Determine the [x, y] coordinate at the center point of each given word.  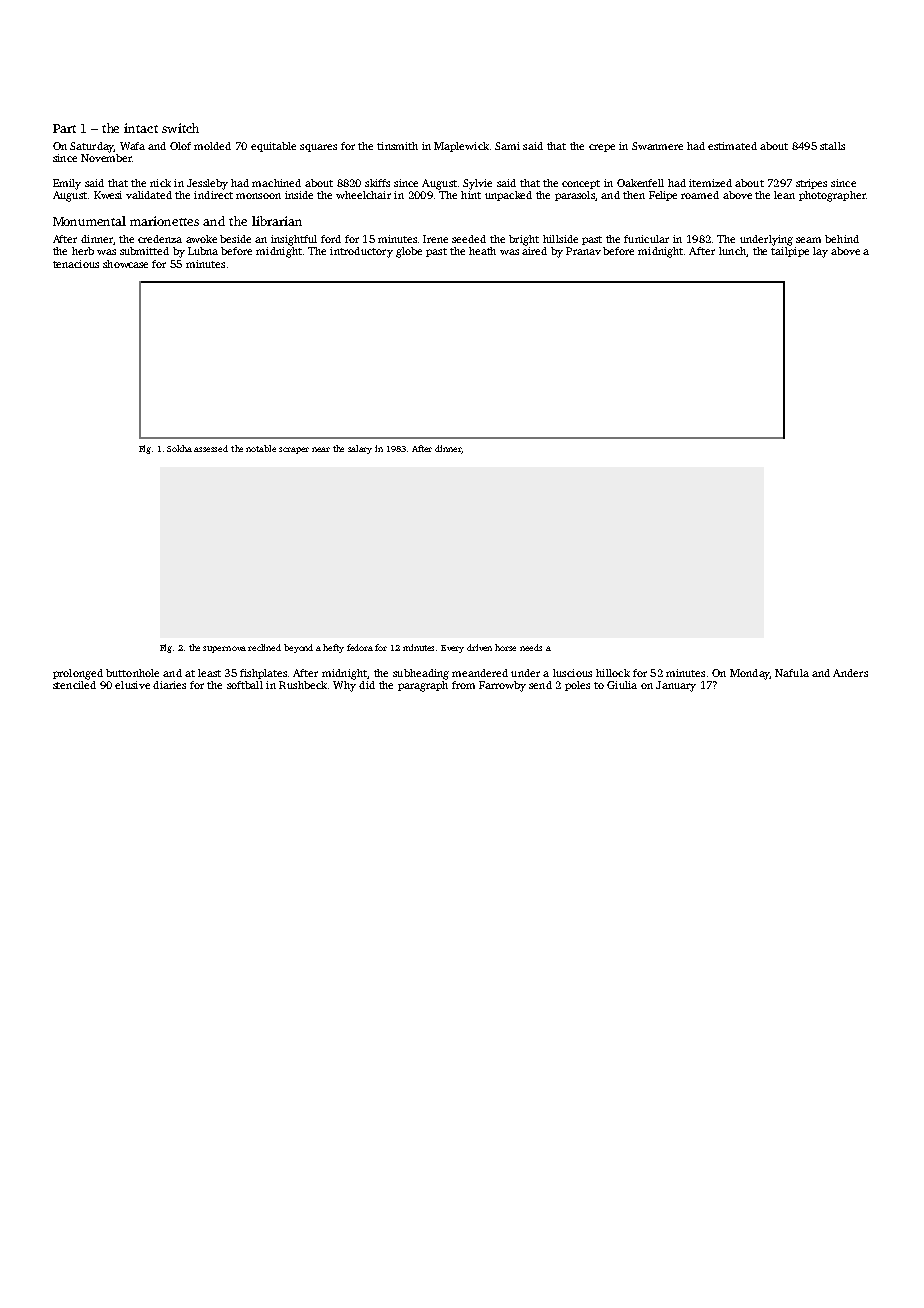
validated [149, 195]
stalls [832, 146]
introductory [361, 252]
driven [479, 647]
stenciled [74, 685]
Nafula [792, 673]
